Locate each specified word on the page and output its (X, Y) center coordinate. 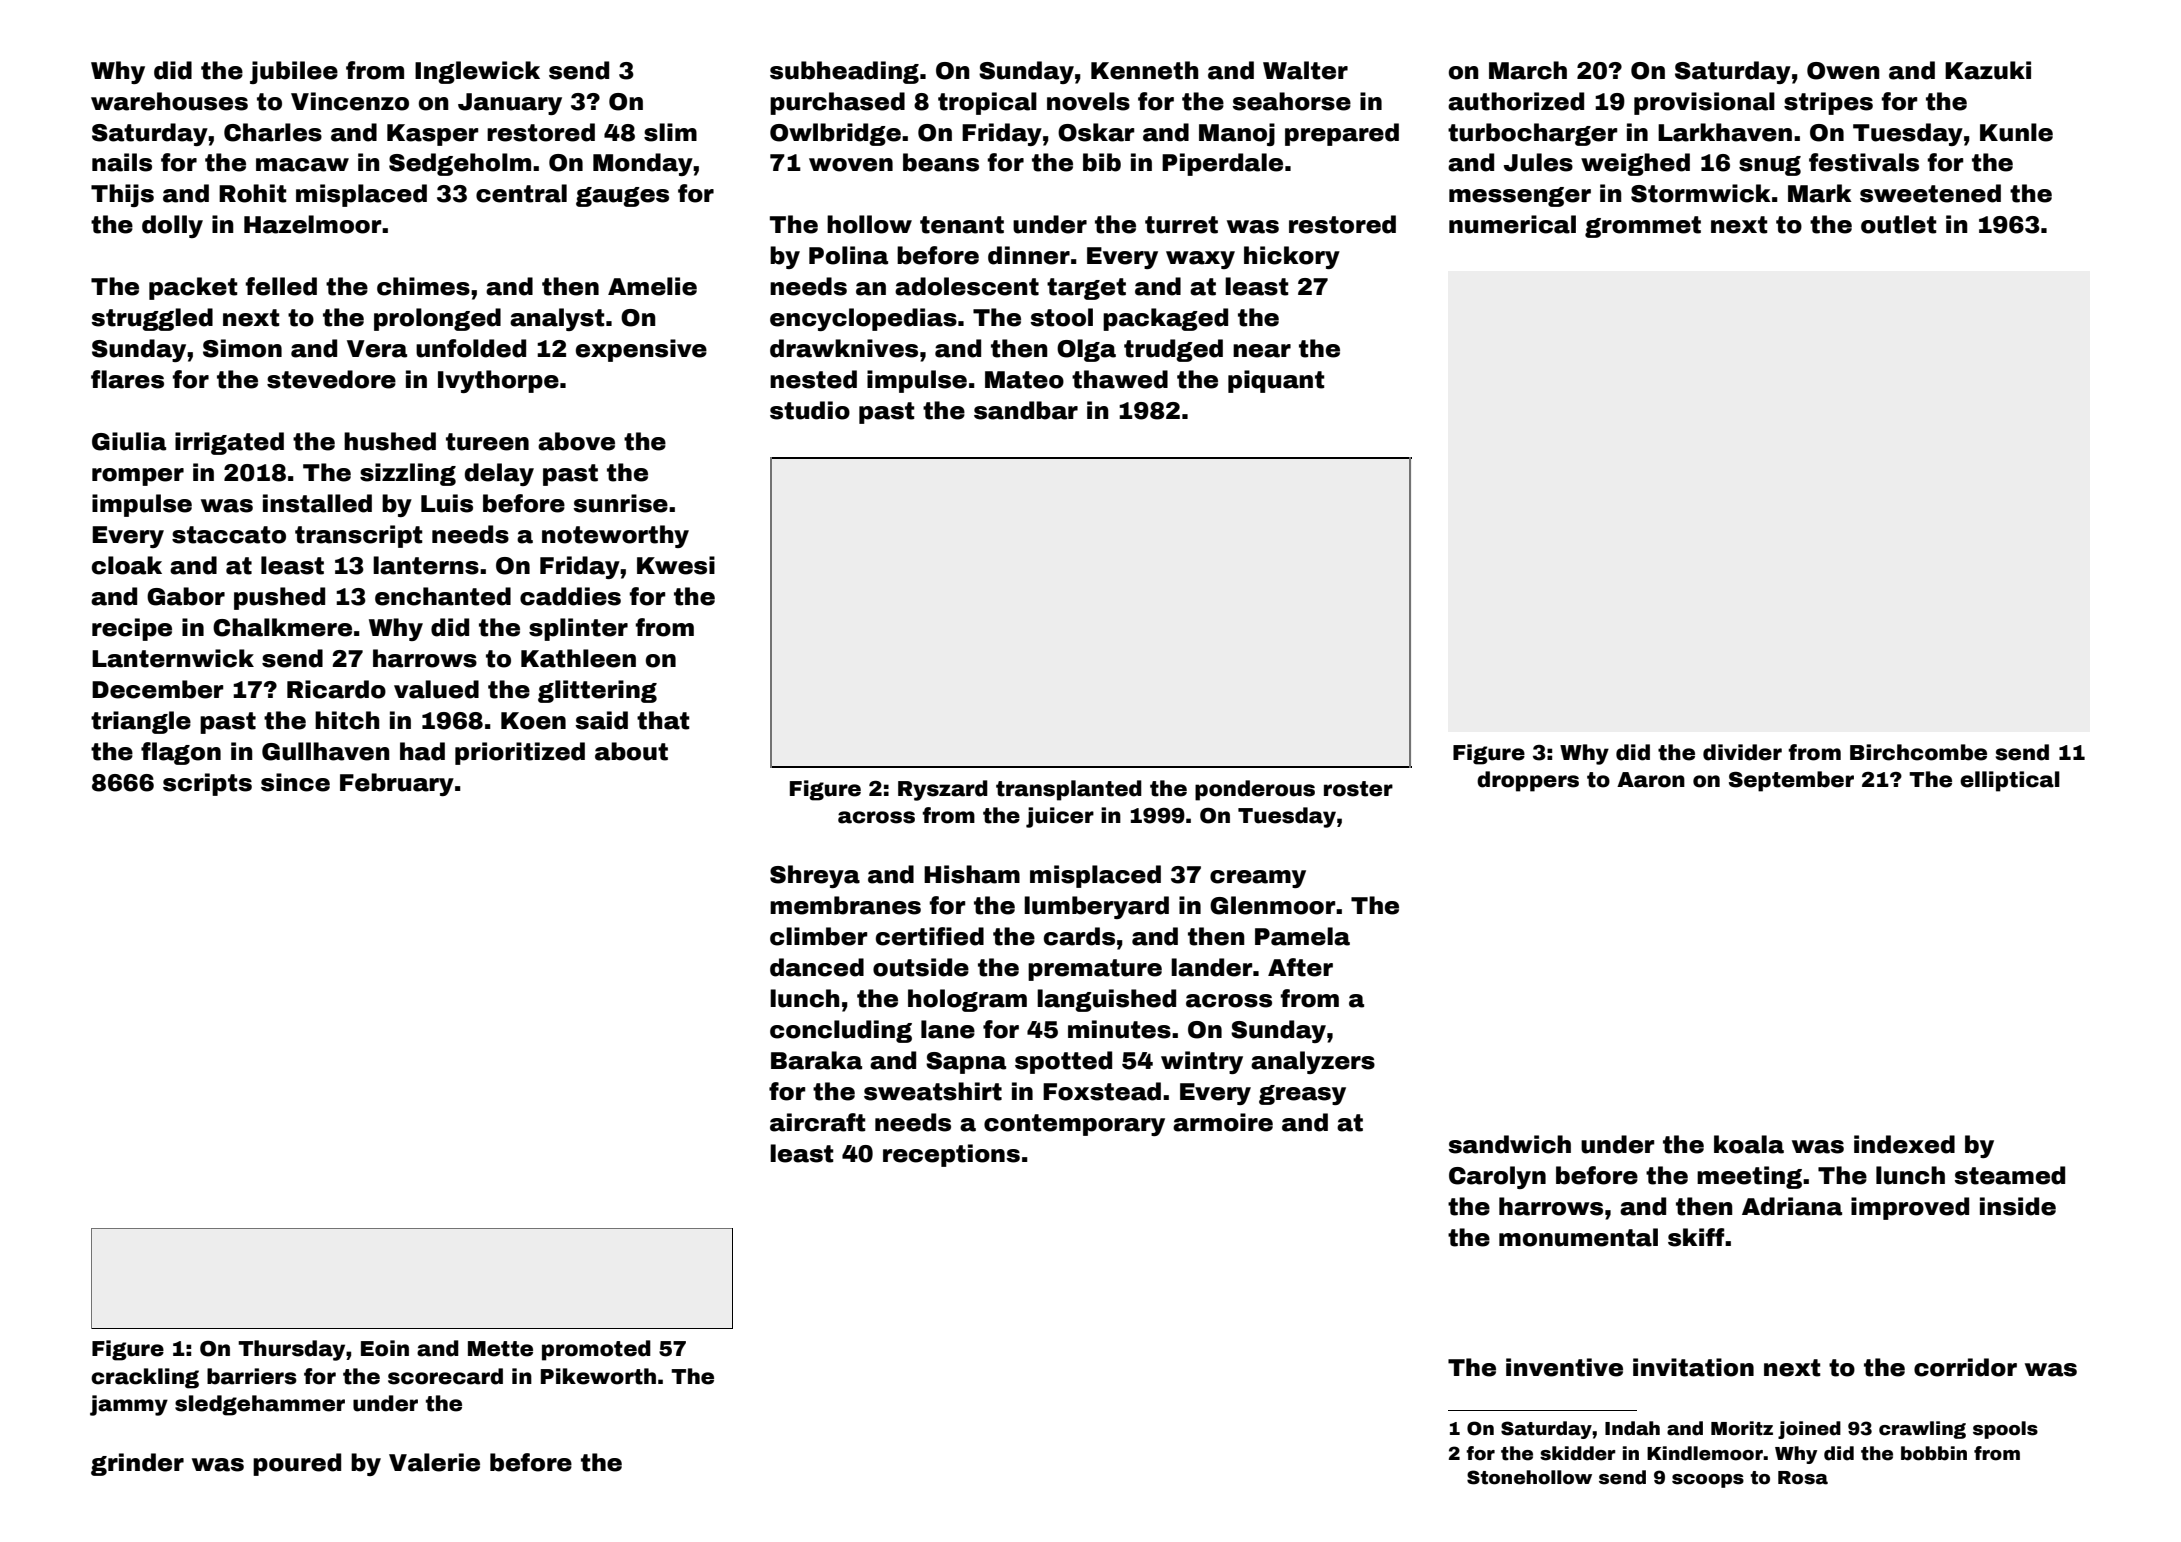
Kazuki (1988, 70)
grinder (137, 1464)
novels (1088, 101)
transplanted (1069, 790)
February (397, 784)
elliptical (2010, 781)
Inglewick (477, 72)
